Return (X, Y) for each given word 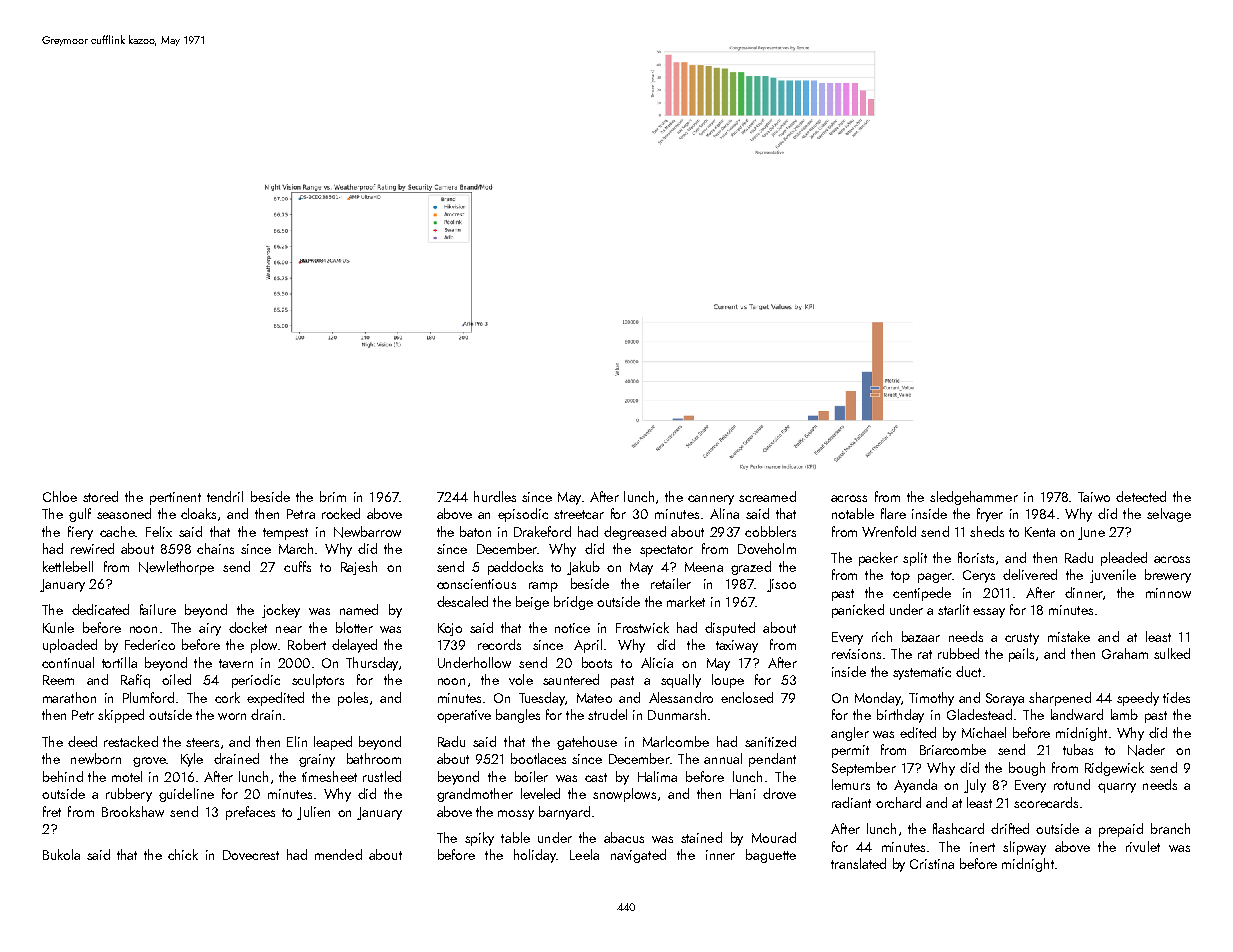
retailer (671, 583)
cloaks (198, 513)
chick (183, 854)
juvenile (1113, 576)
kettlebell (68, 566)
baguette (771, 856)
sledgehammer (974, 498)
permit (850, 751)
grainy (317, 760)
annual (723, 758)
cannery (711, 500)
